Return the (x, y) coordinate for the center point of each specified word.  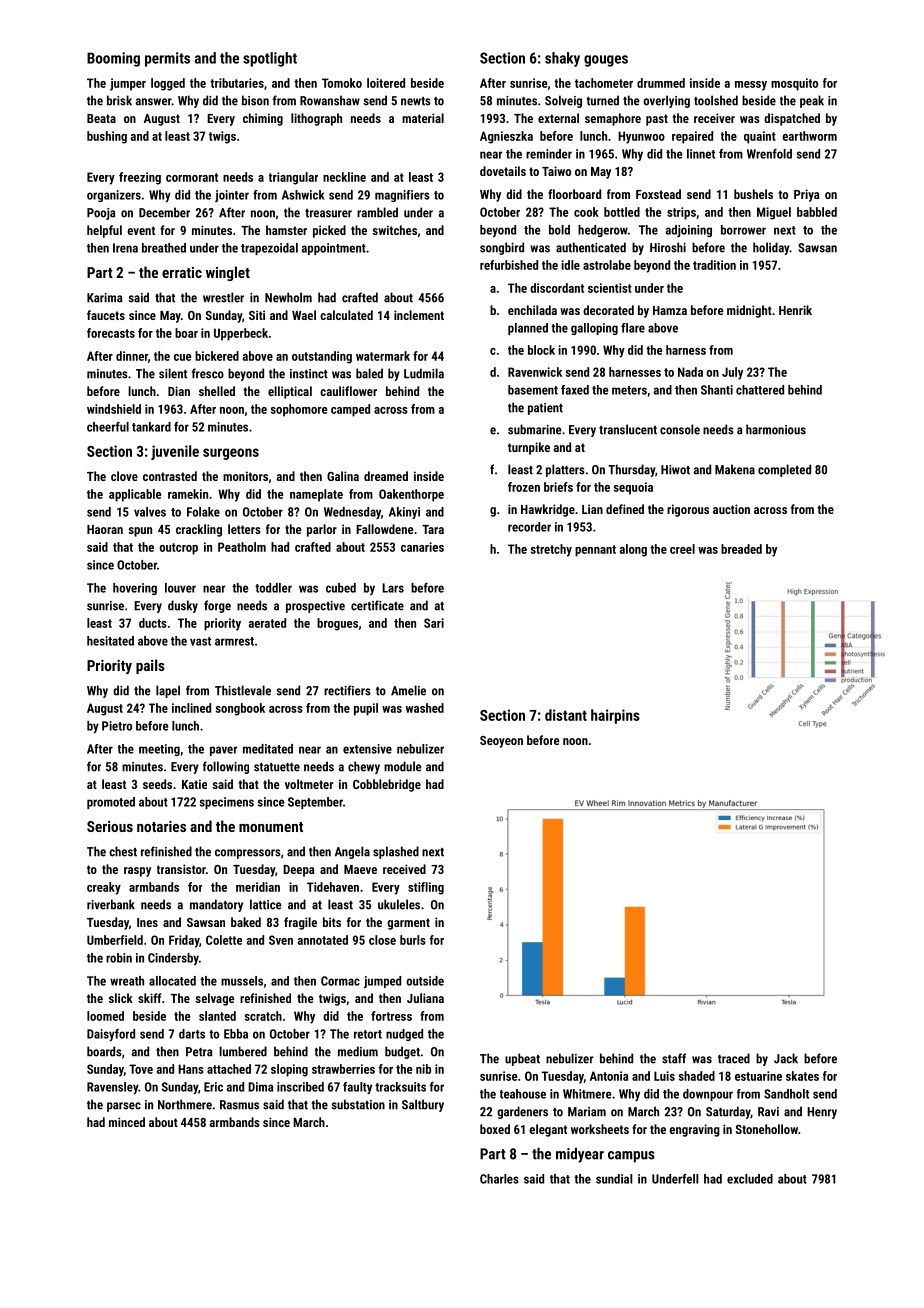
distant (566, 715)
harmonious (776, 429)
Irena (125, 248)
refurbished (509, 265)
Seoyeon (501, 742)
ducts (153, 623)
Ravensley (112, 1088)
